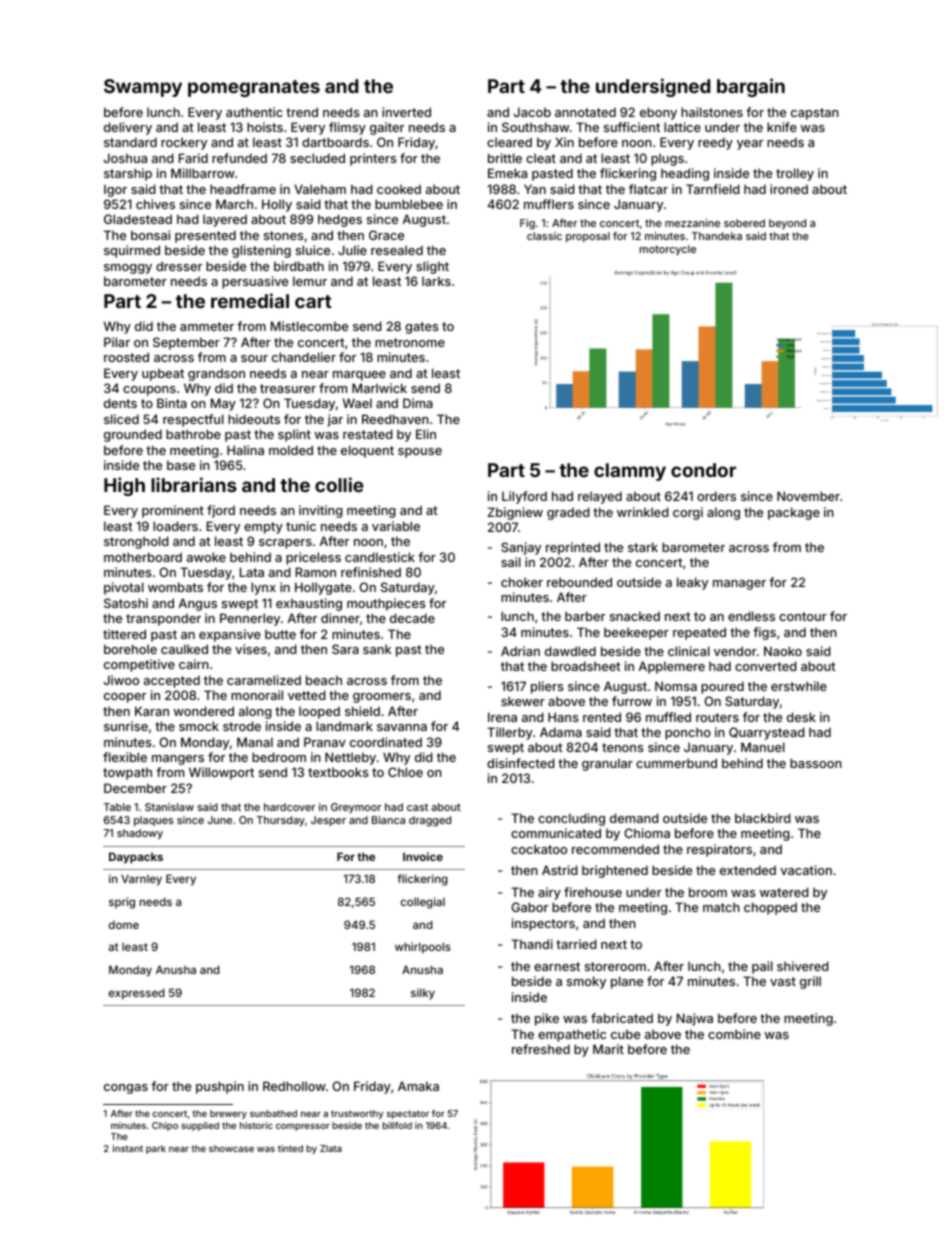  What do you see at coordinates (520, 651) in the page?
I see `Adrian` at bounding box center [520, 651].
